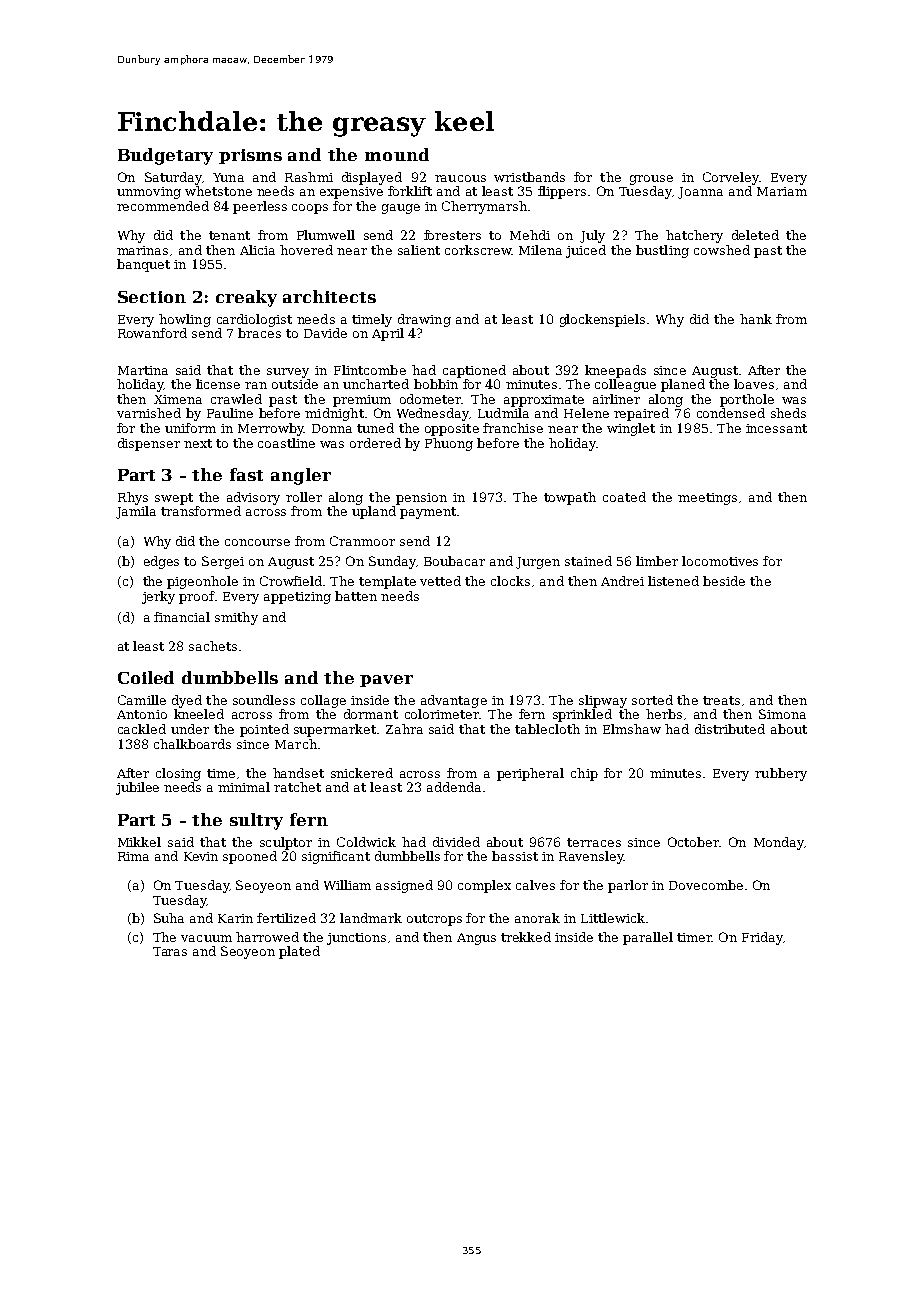 The height and width of the screenshot is (1308, 924). Describe the element at coordinates (755, 235) in the screenshot. I see `deleted` at that location.
